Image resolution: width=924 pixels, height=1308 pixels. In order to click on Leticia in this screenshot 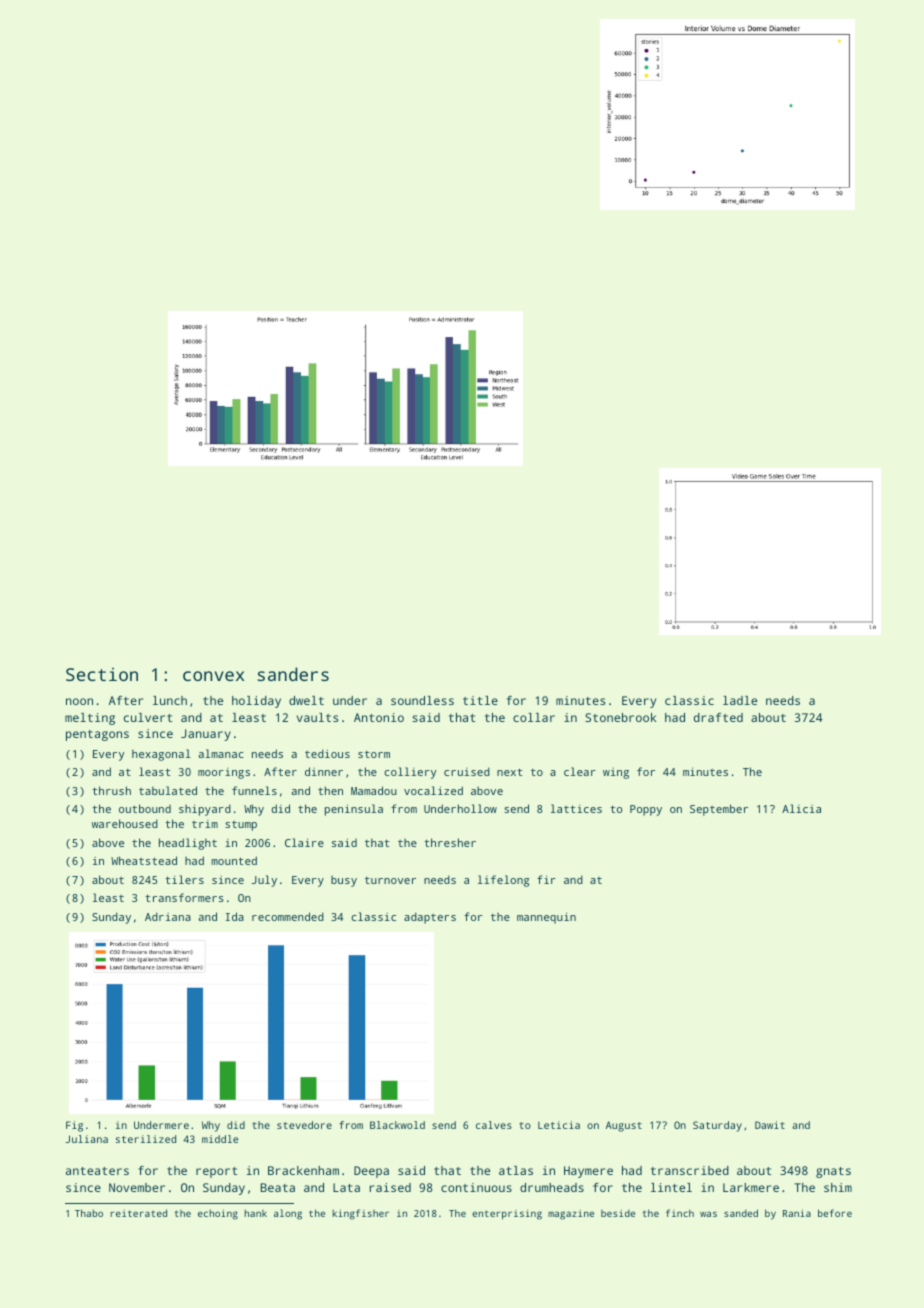, I will do `click(559, 1125)`.
